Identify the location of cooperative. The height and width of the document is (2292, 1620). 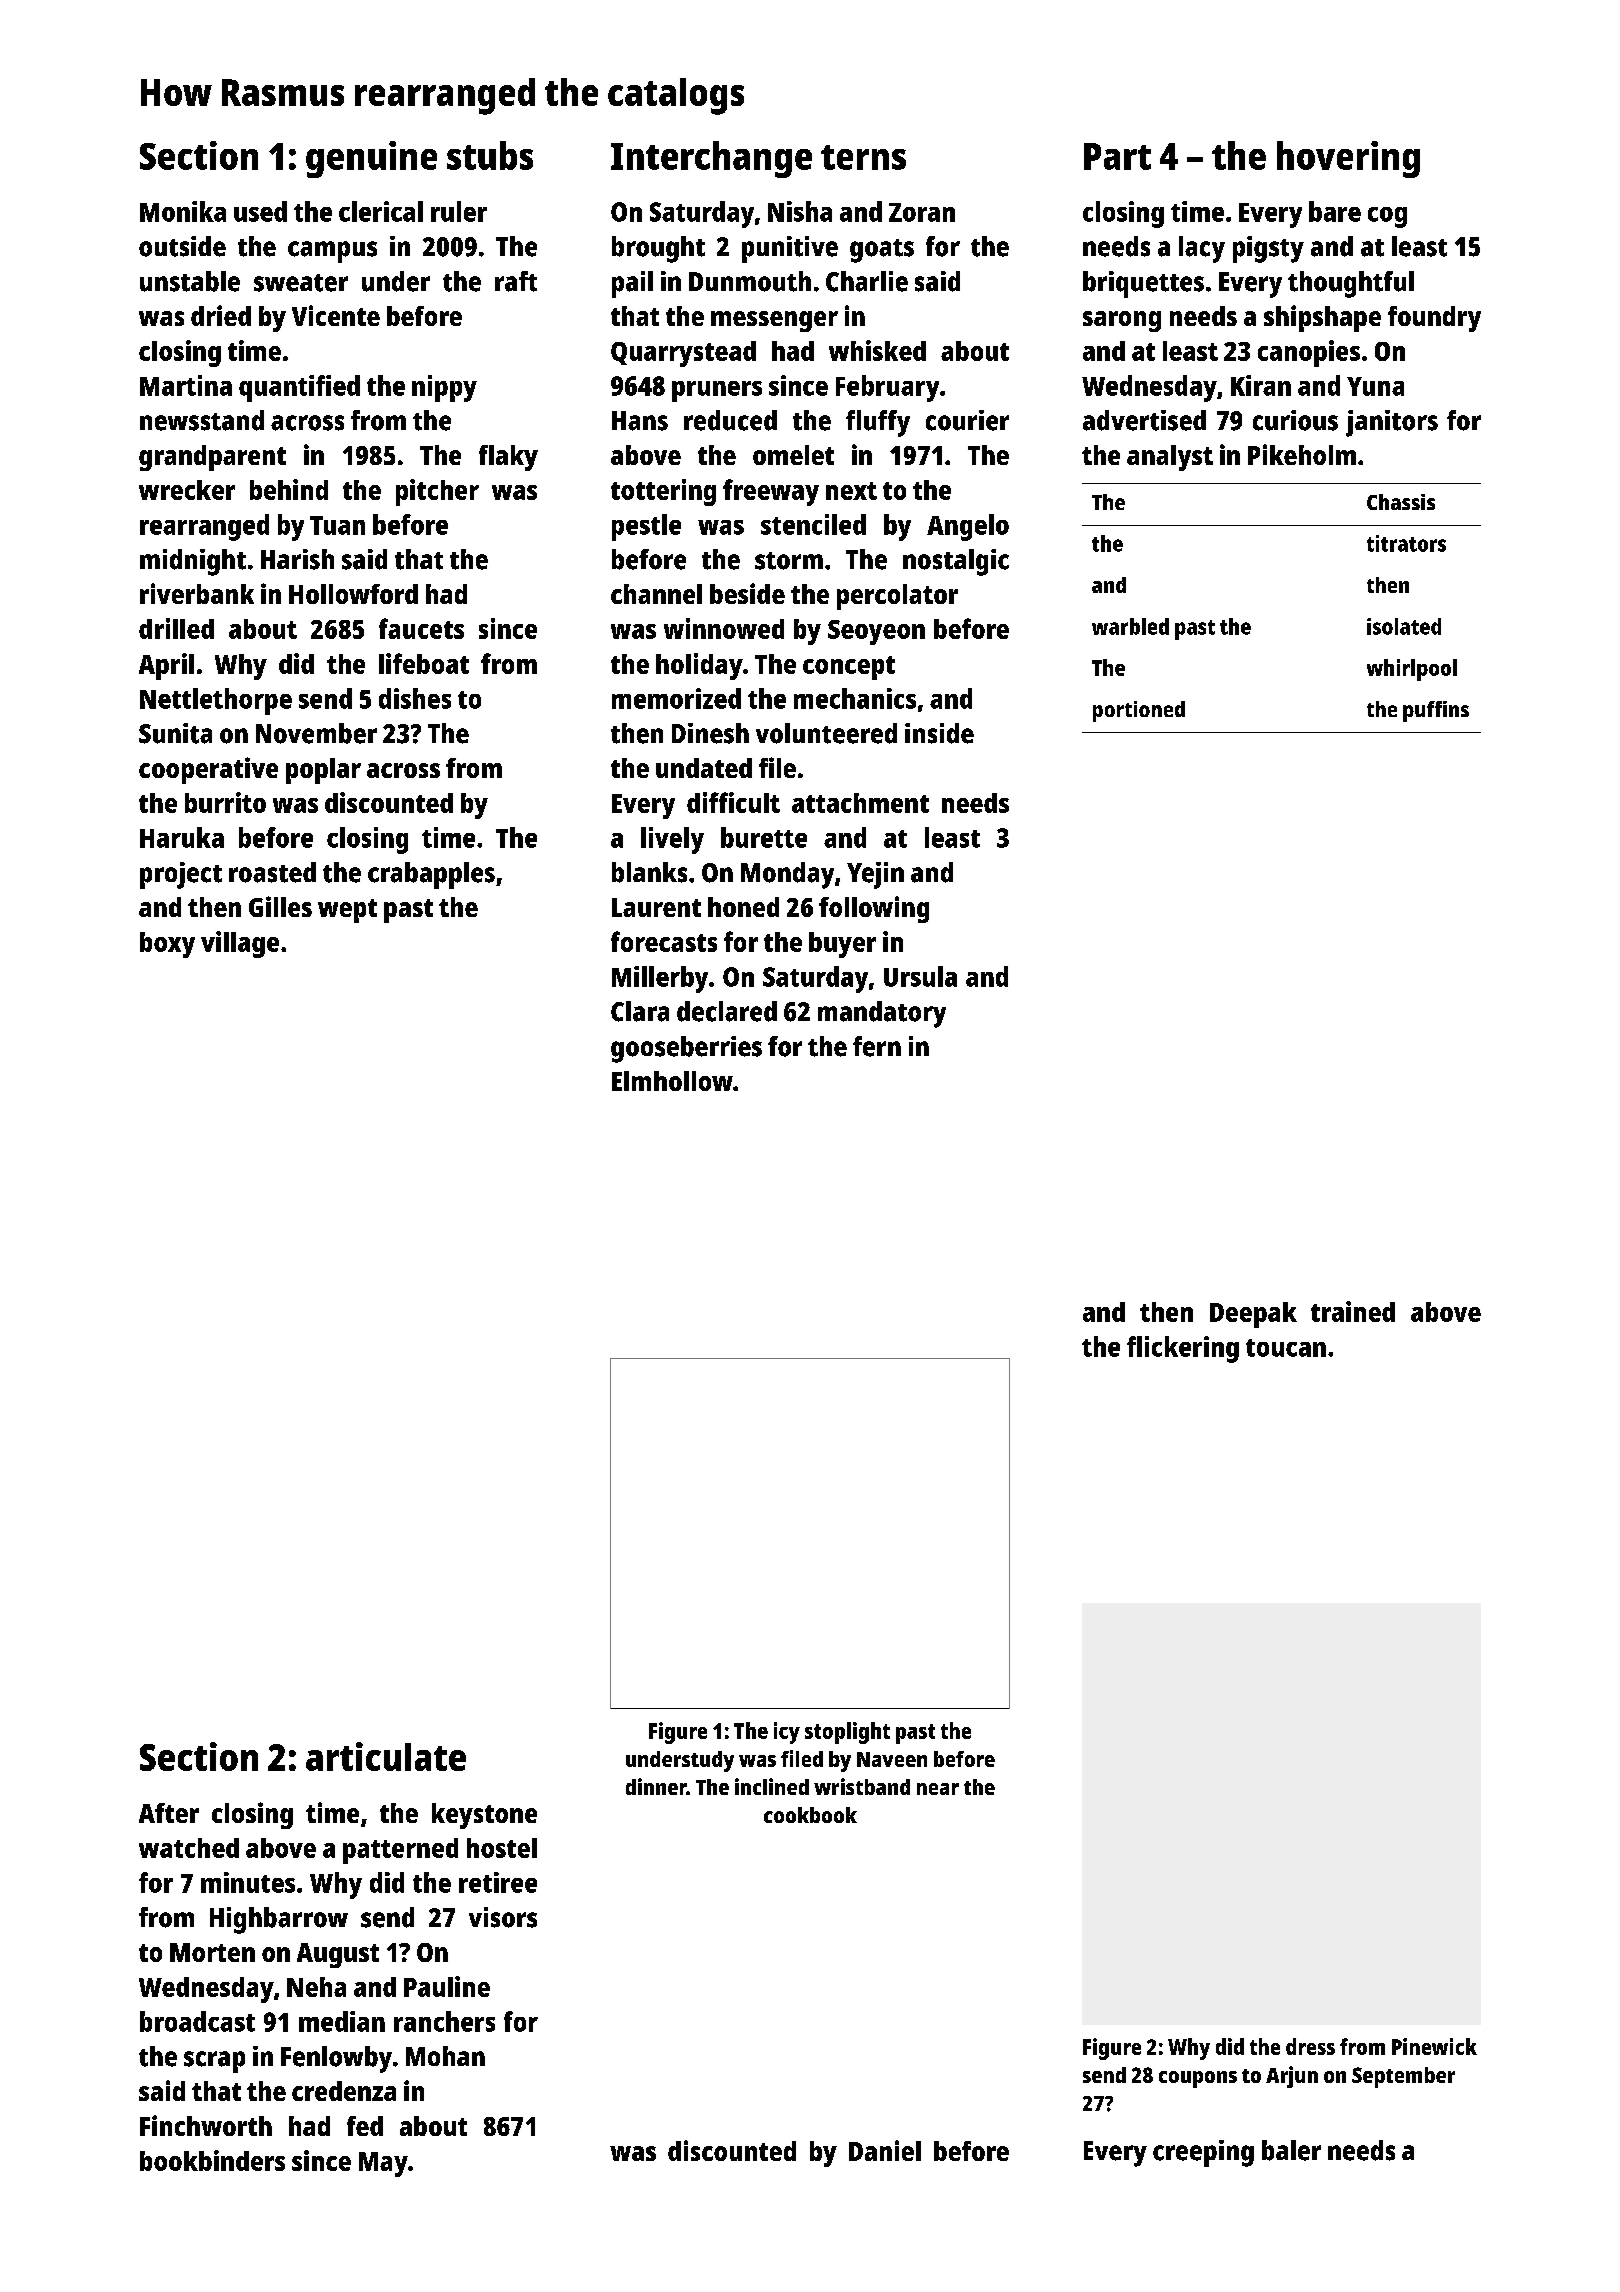
(208, 770).
